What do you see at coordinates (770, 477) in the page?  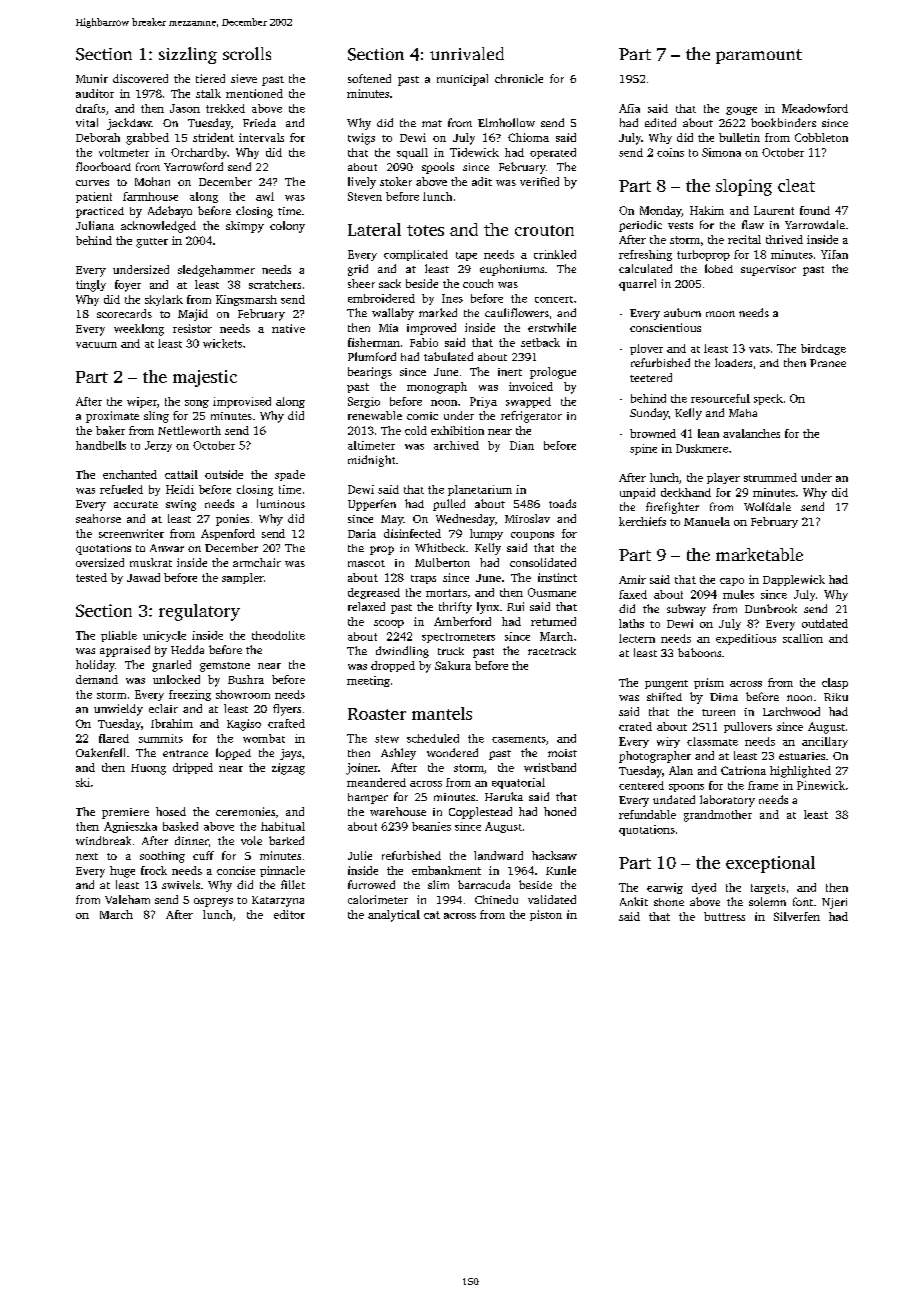 I see `strummed` at bounding box center [770, 477].
